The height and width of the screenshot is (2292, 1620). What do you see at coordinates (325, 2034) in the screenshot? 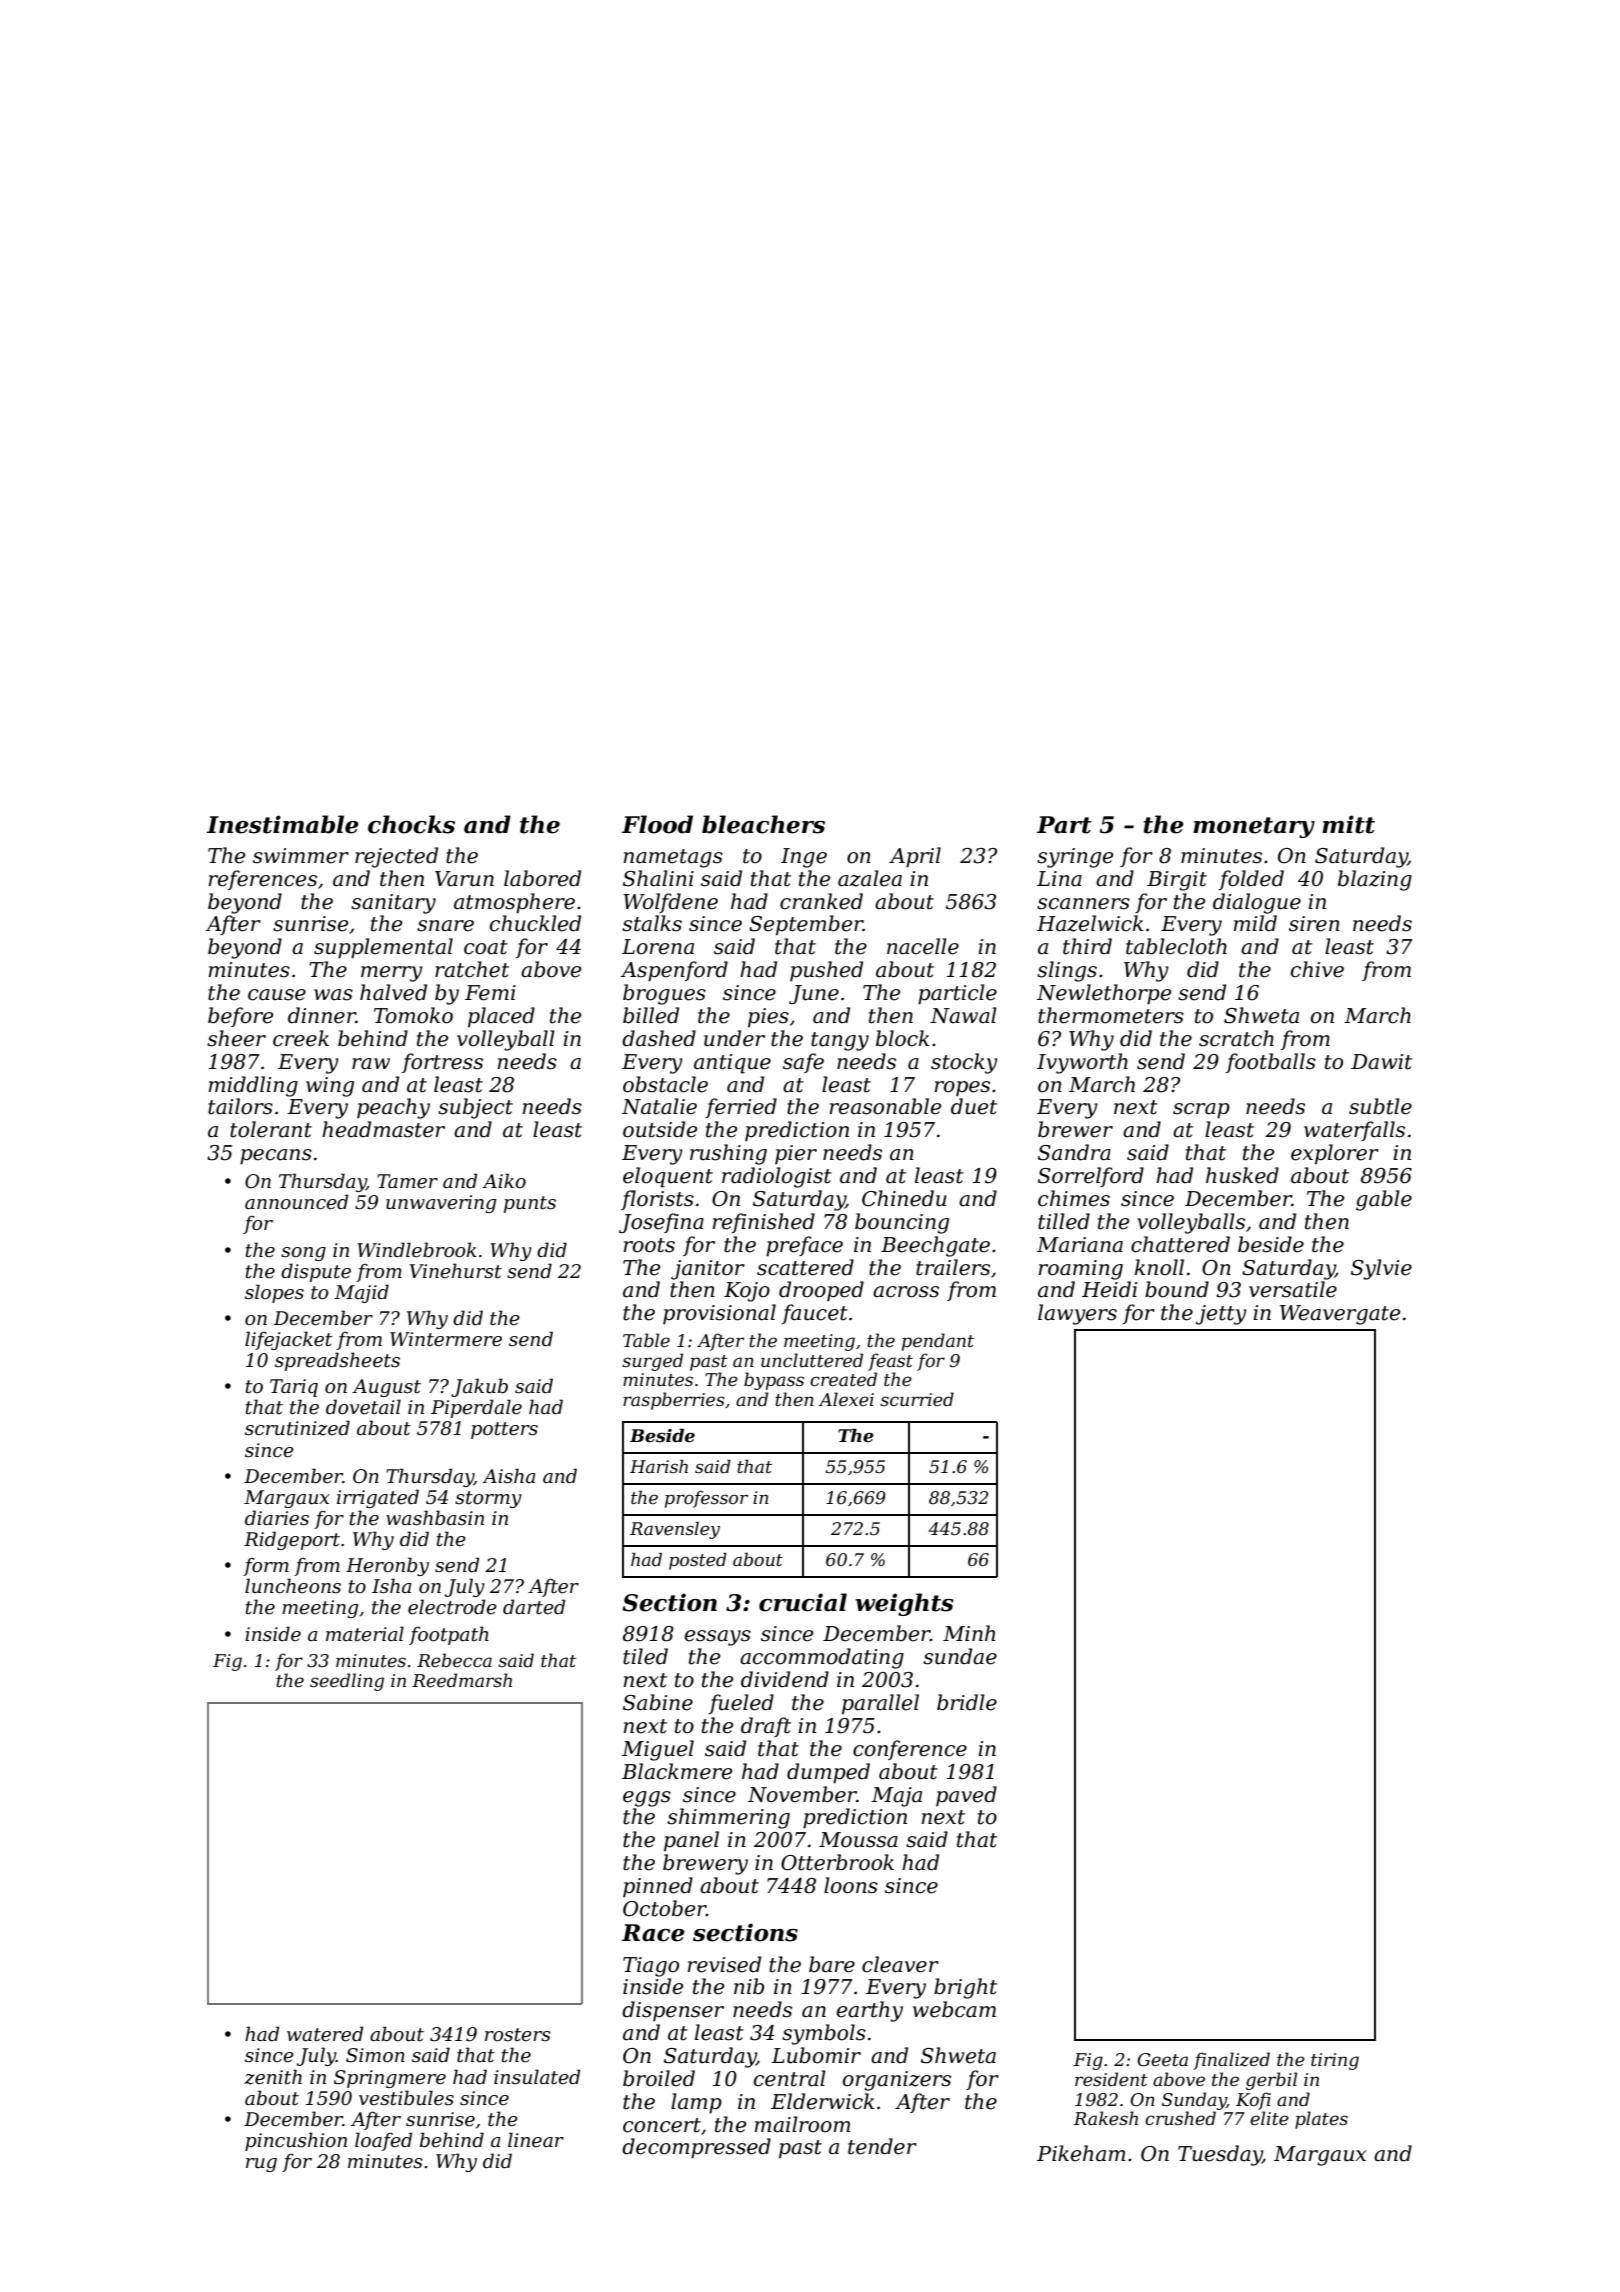
I see `watered` at bounding box center [325, 2034].
